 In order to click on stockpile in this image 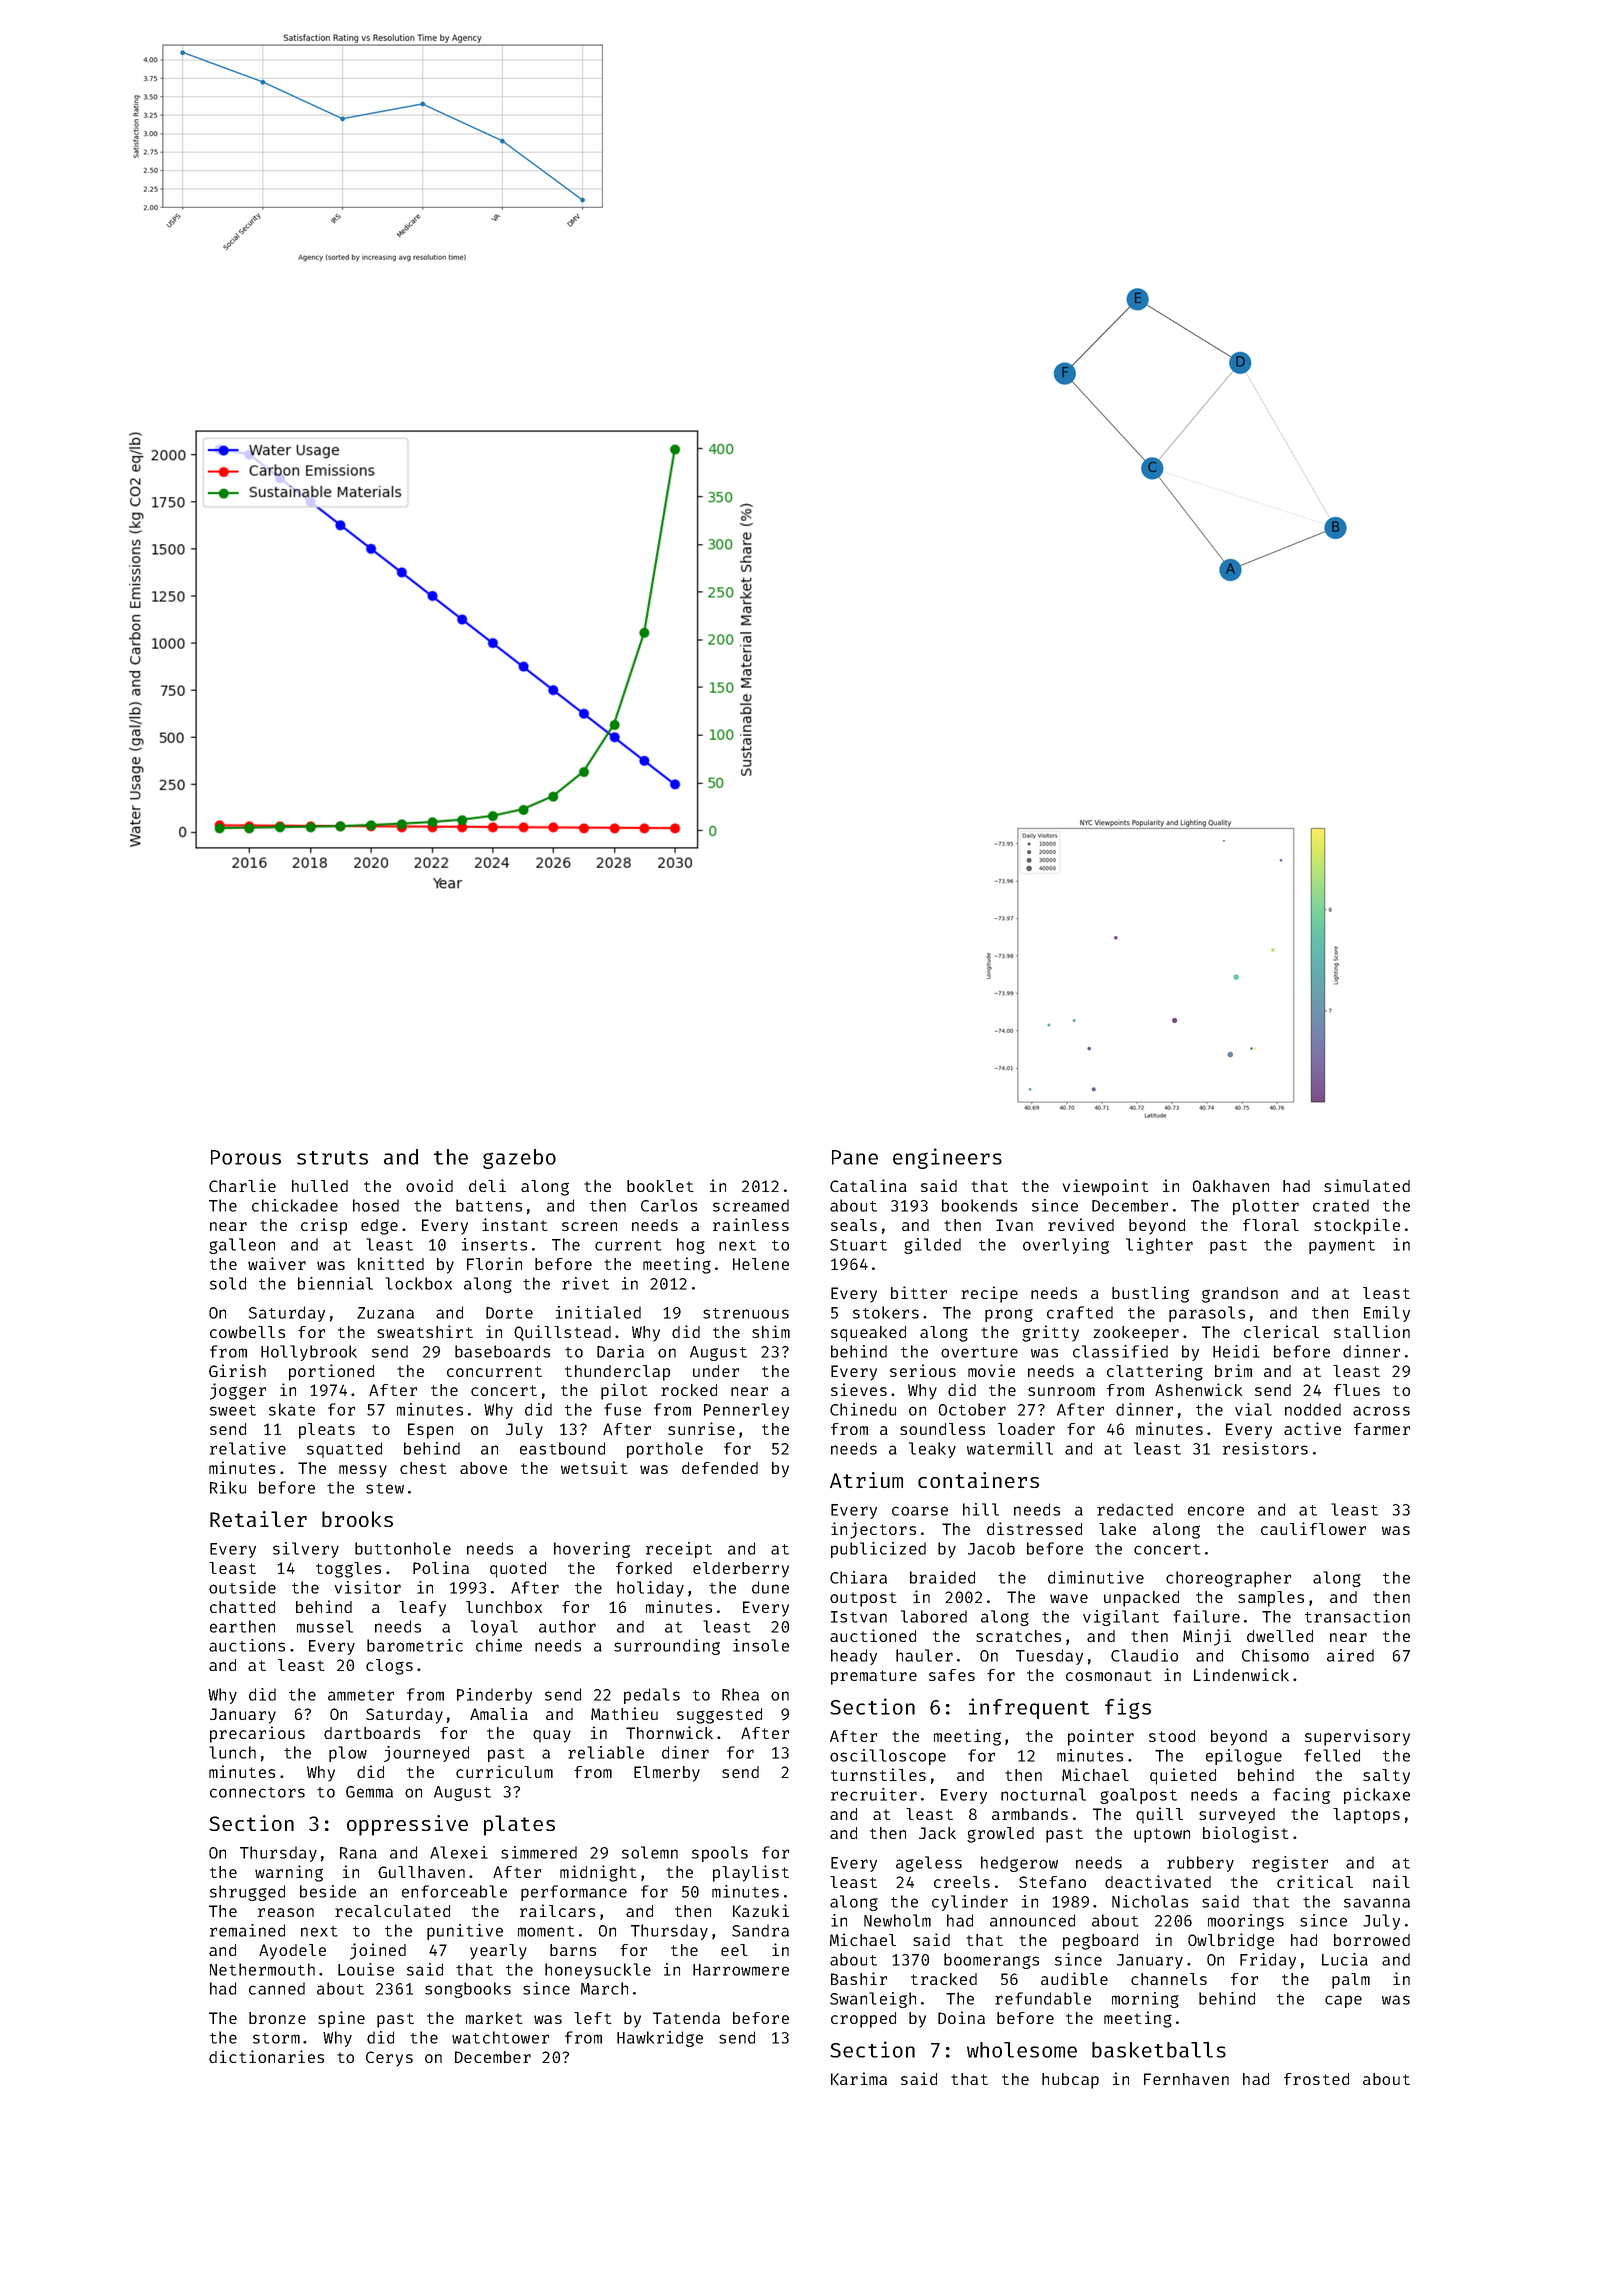, I will do `click(1357, 1226)`.
